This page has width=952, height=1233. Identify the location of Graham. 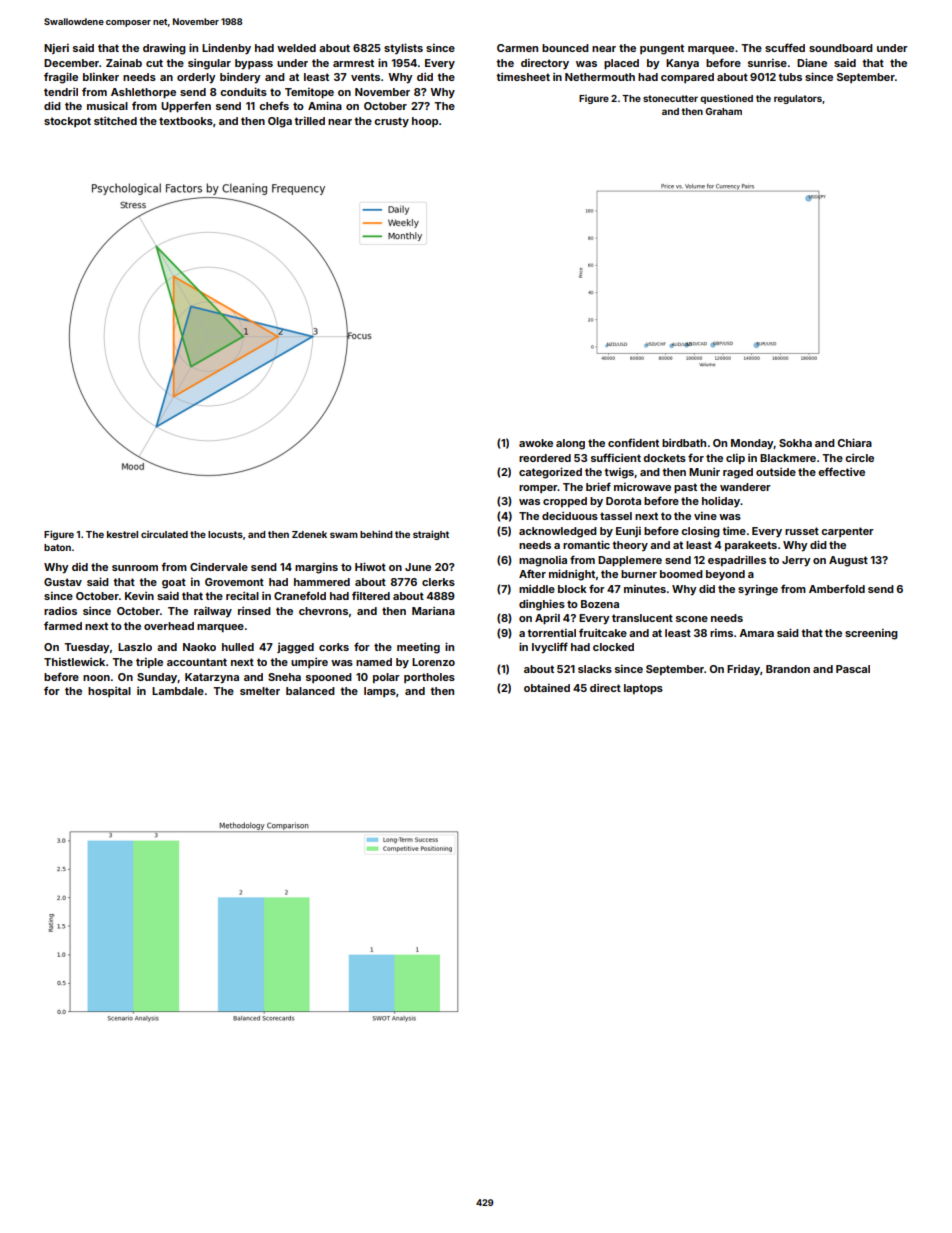
(723, 111).
